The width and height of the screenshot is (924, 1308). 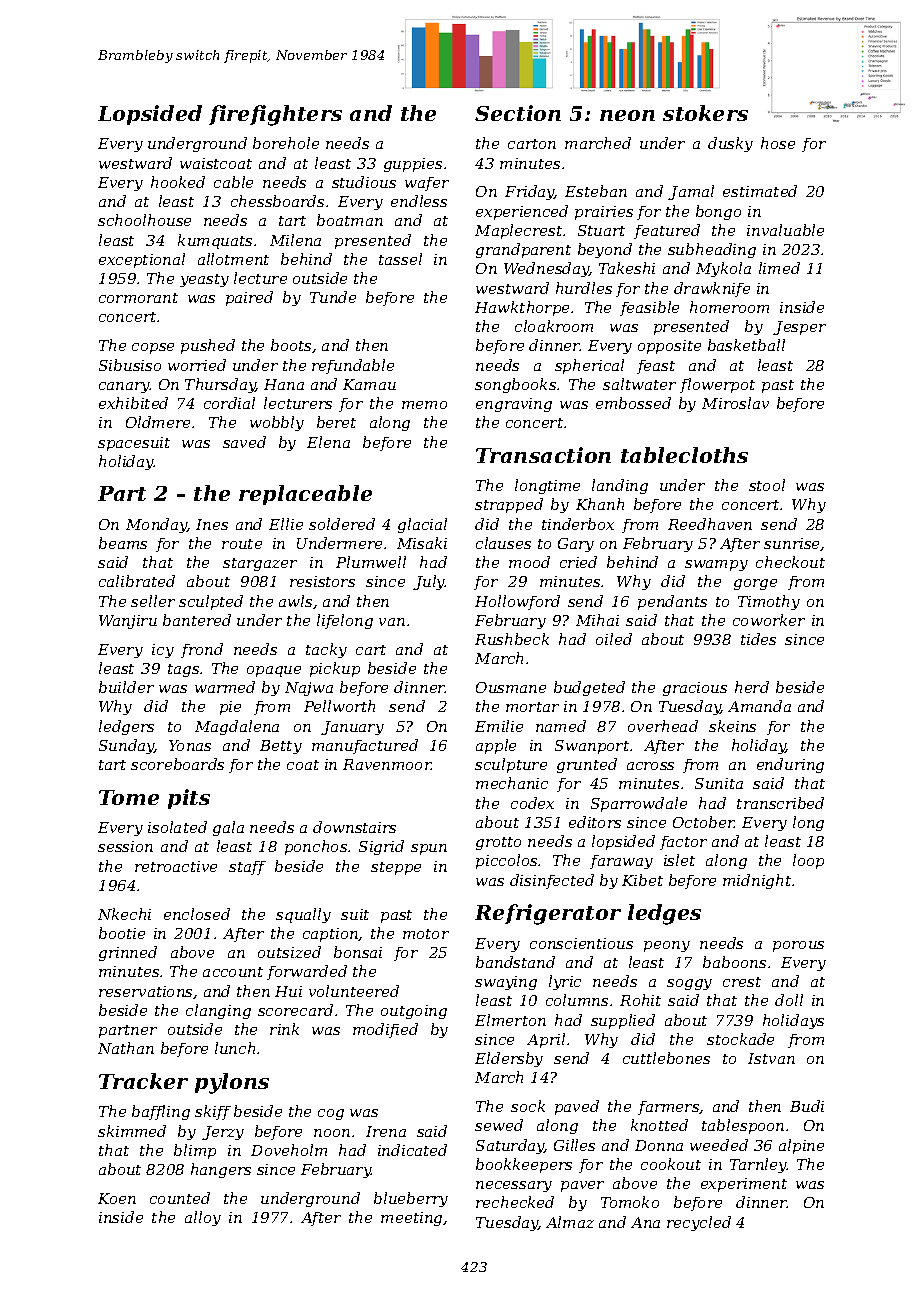 What do you see at coordinates (532, 803) in the screenshot?
I see `codex` at bounding box center [532, 803].
